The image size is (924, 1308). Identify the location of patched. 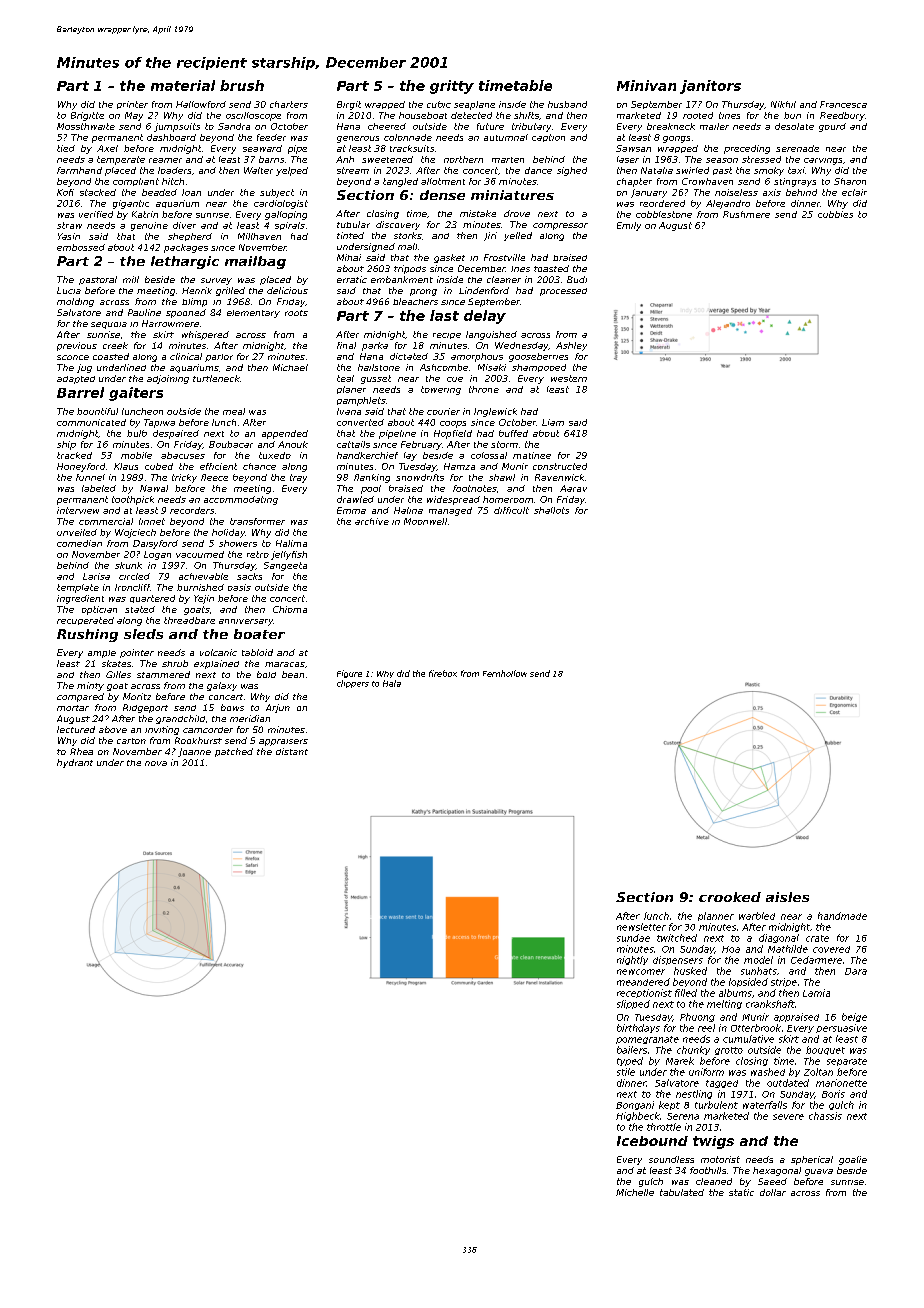
(234, 752).
